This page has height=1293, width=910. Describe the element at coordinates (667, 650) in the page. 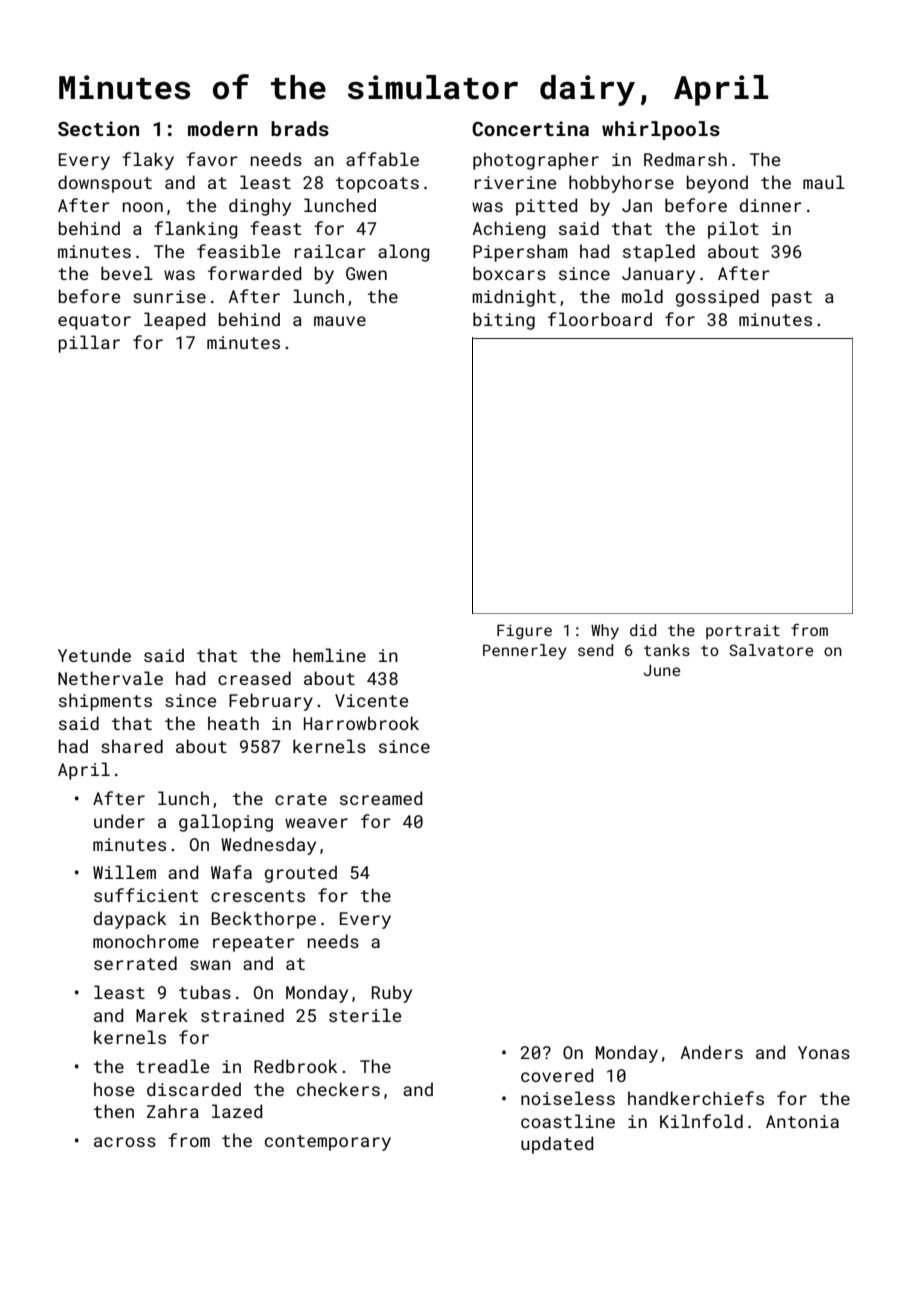

I see `tanks` at that location.
